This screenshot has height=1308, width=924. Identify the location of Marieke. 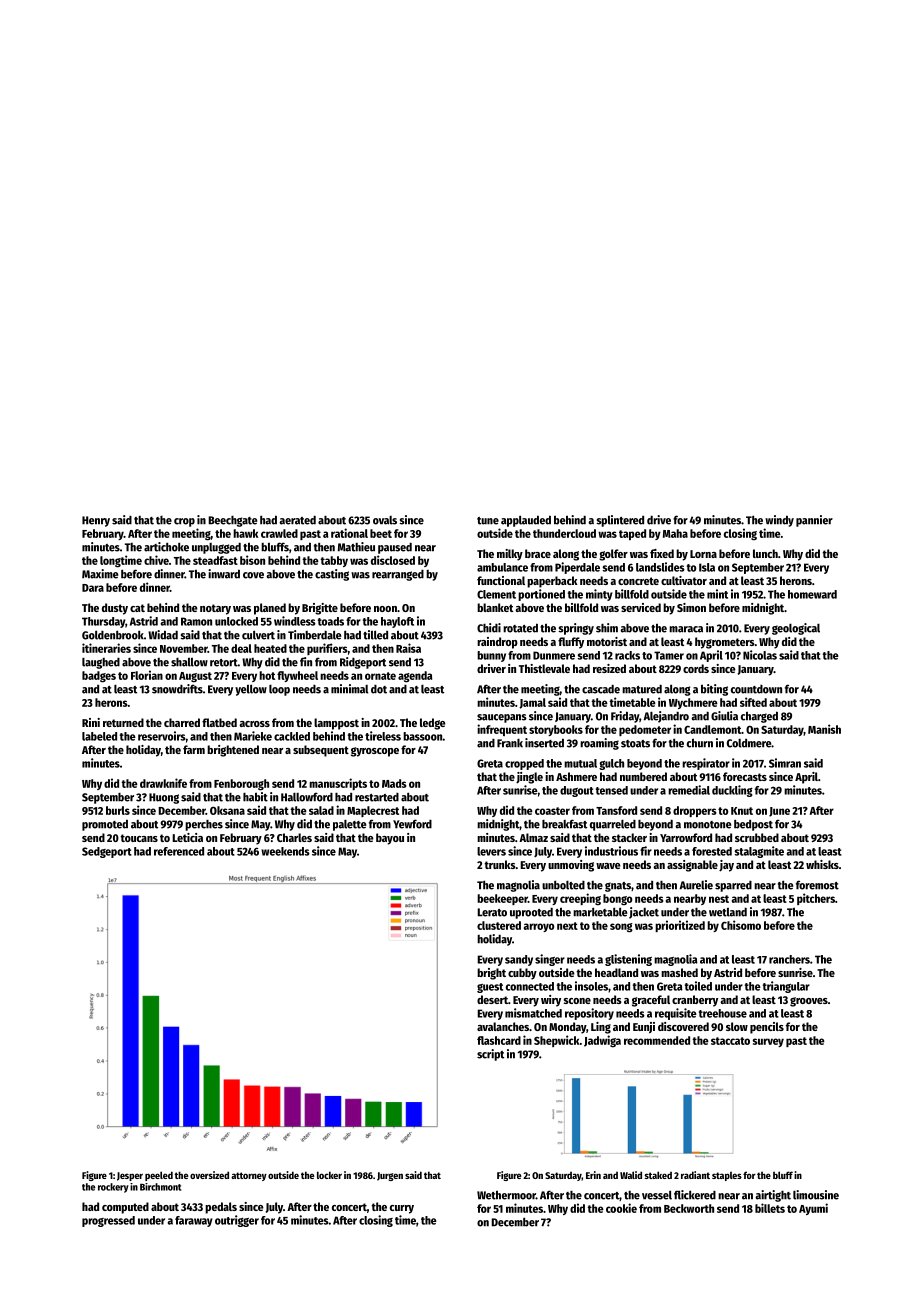
(253, 736).
